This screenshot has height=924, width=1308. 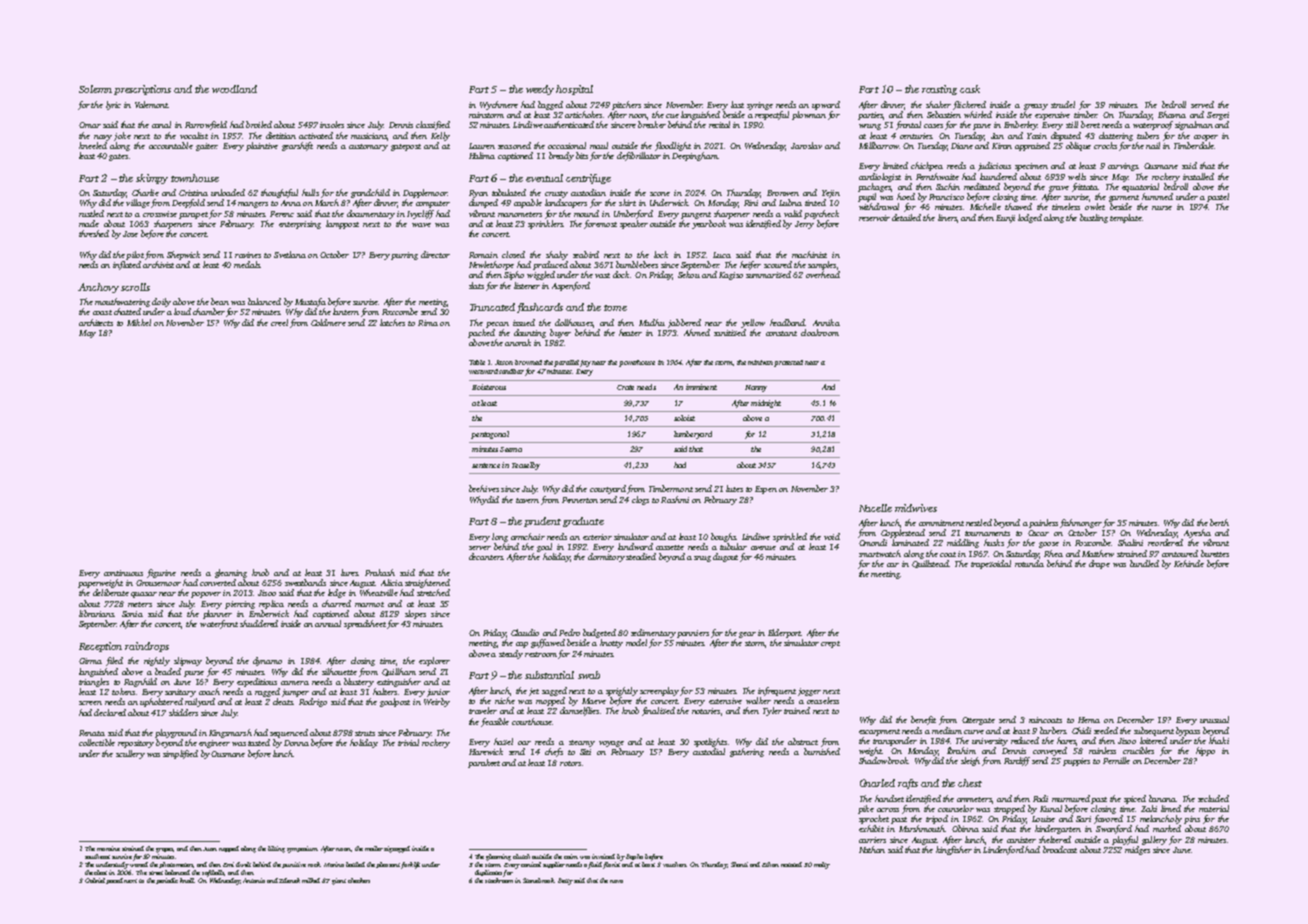 What do you see at coordinates (339, 881) in the screenshot?
I see `giant` at bounding box center [339, 881].
